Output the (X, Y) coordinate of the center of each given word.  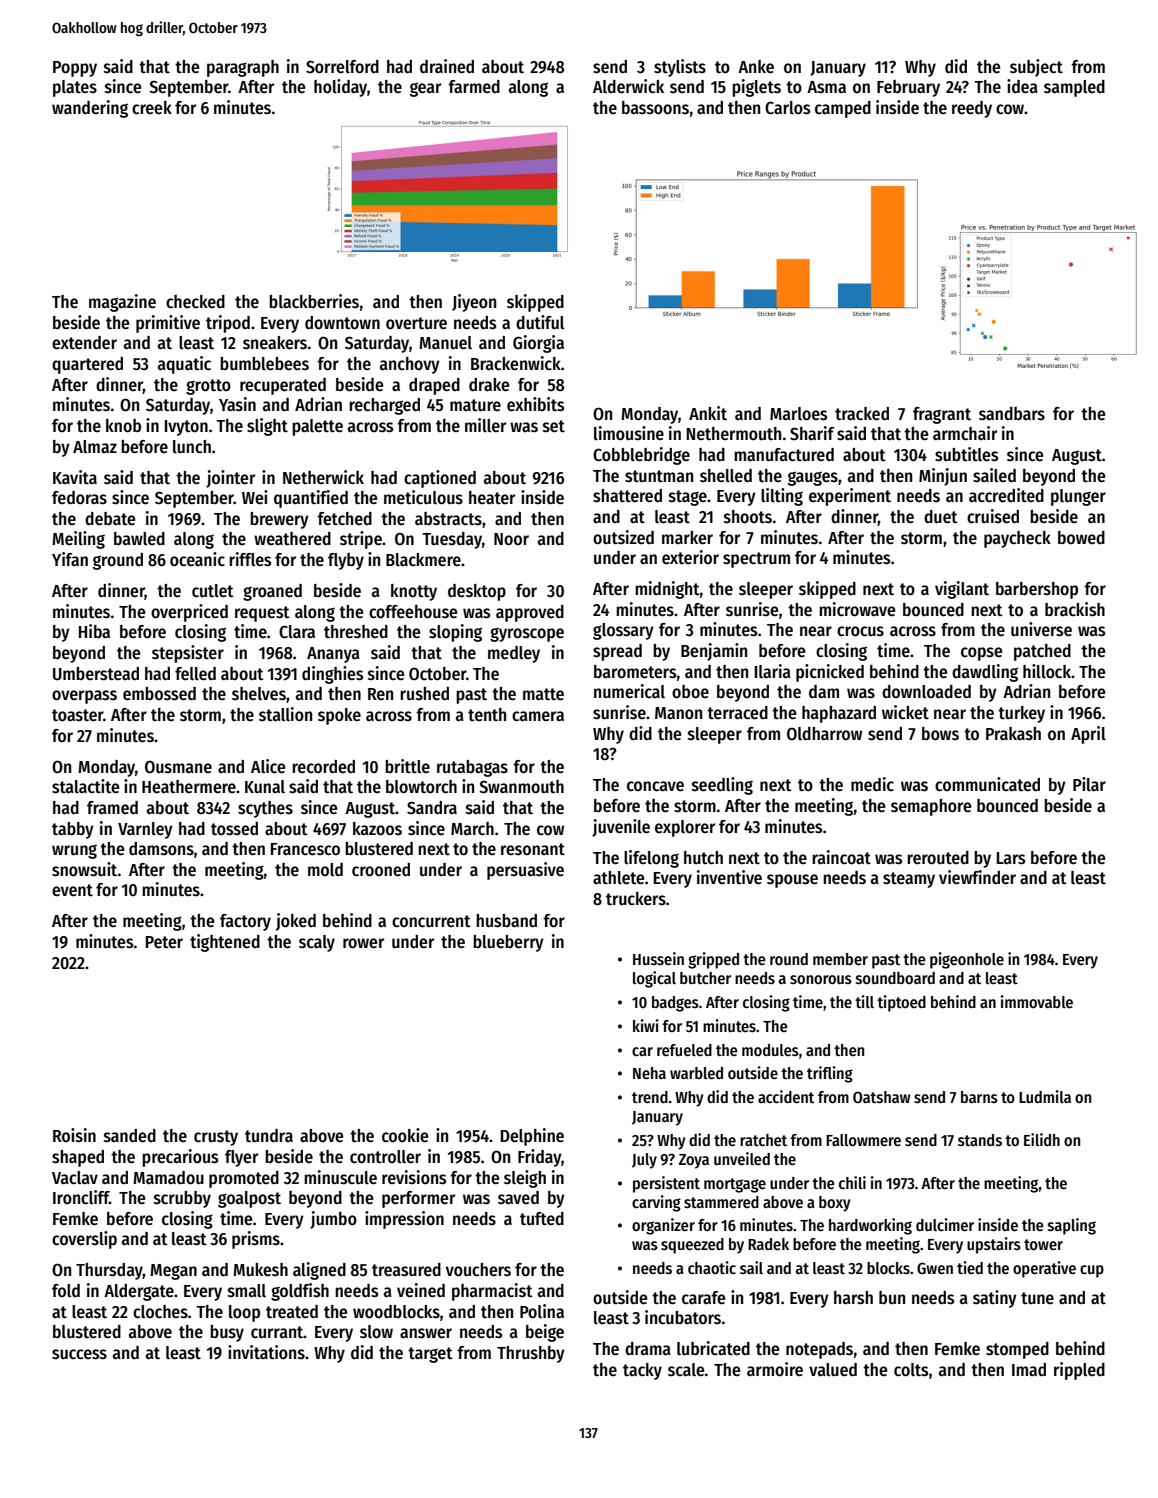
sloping (455, 633)
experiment (850, 497)
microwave (857, 609)
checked (195, 302)
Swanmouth (521, 787)
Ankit (708, 413)
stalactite (86, 786)
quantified (311, 499)
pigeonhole (967, 960)
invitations (266, 1352)
